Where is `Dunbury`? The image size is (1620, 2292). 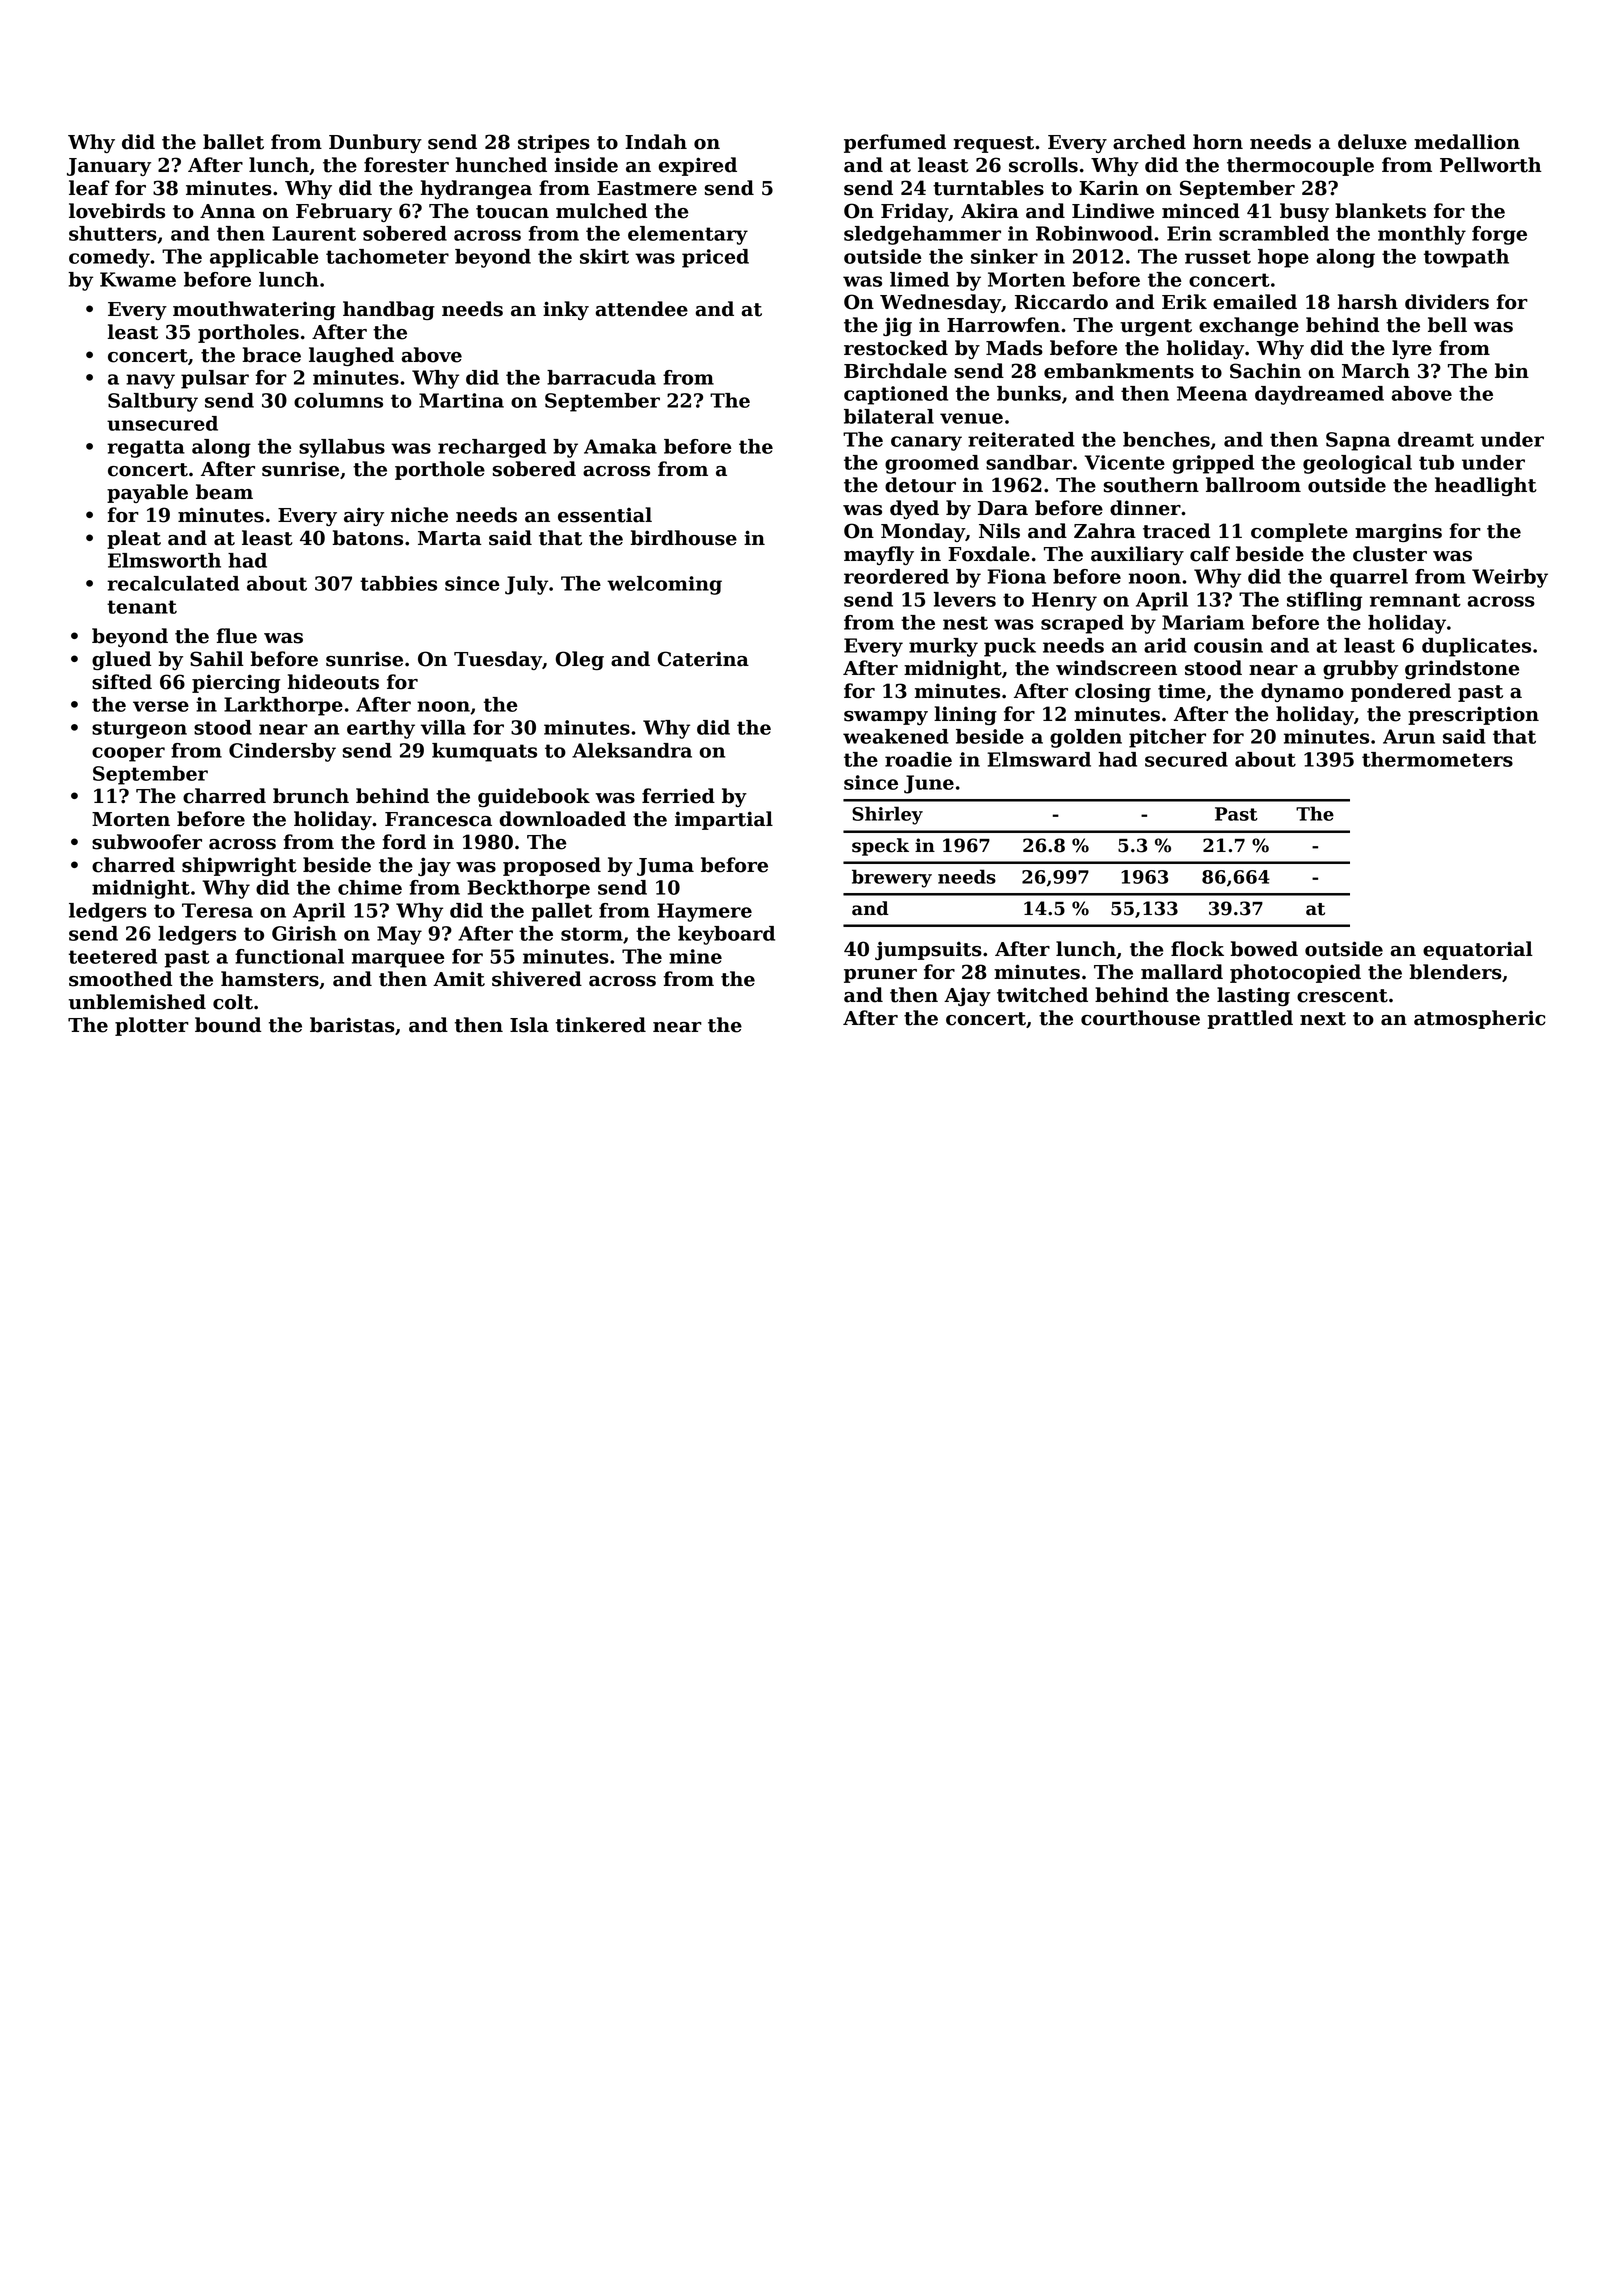 Dunbury is located at coordinates (375, 143).
